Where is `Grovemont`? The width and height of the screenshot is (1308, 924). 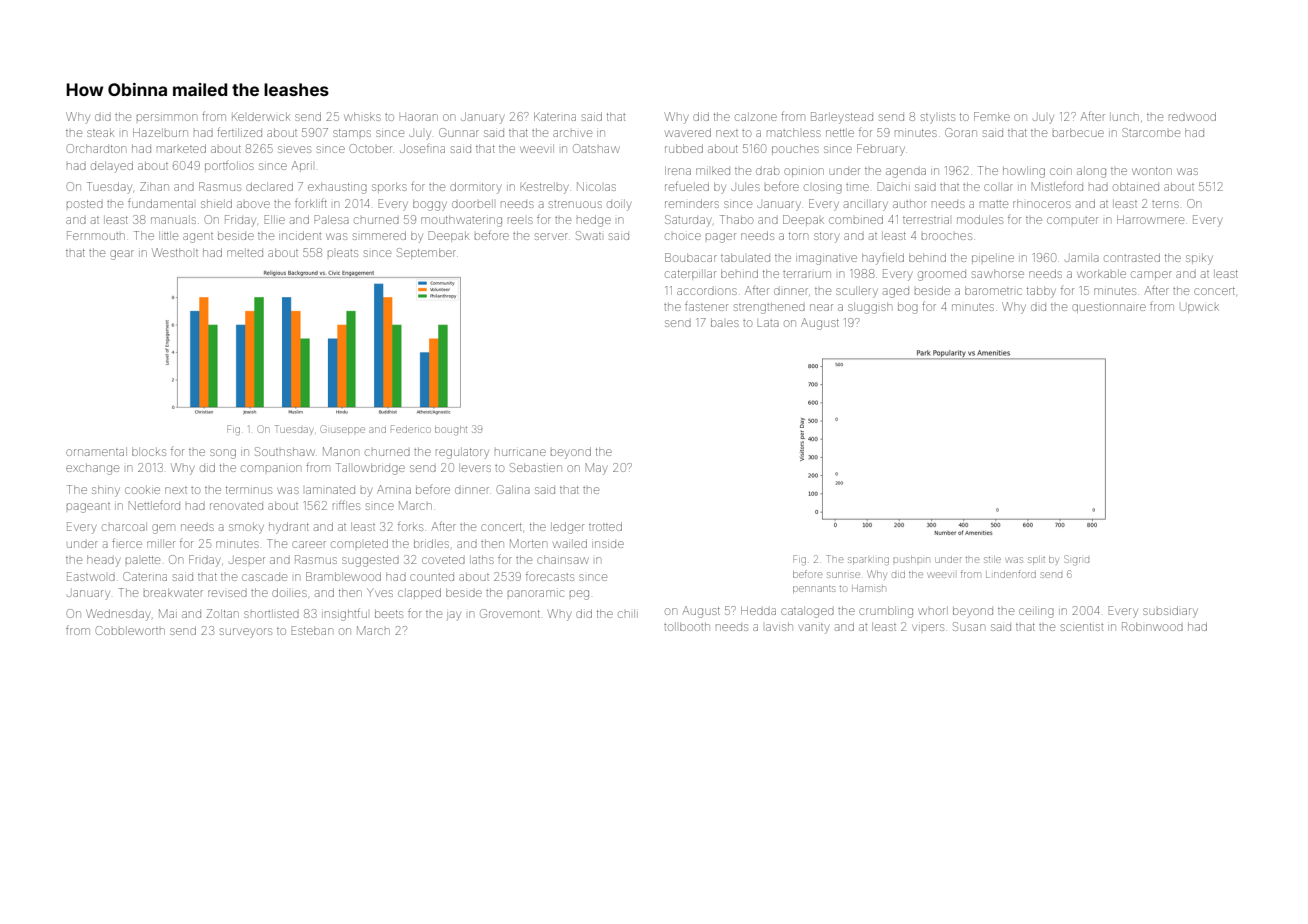
Grovemont is located at coordinates (510, 613).
